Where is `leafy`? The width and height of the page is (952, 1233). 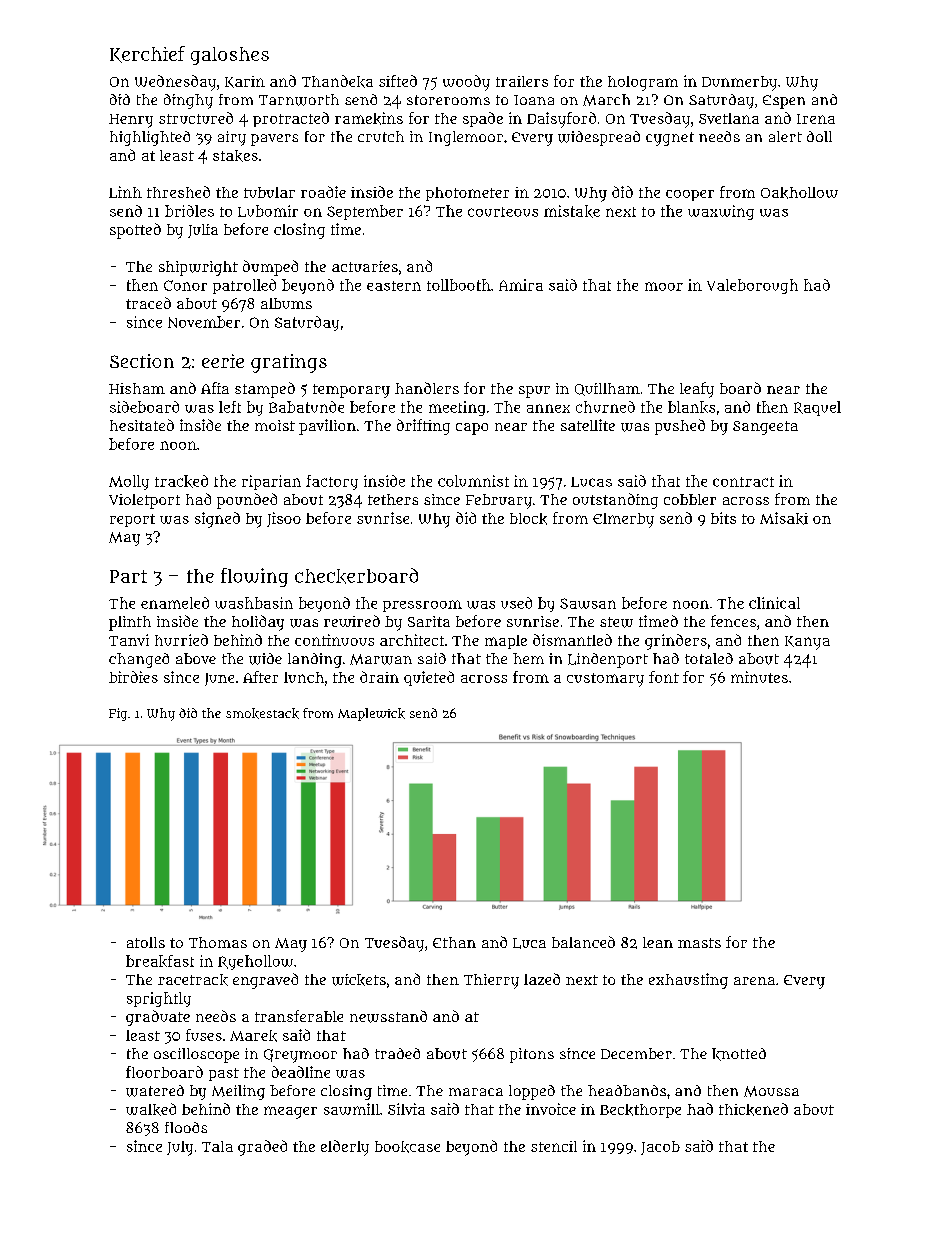
leafy is located at coordinates (697, 390).
